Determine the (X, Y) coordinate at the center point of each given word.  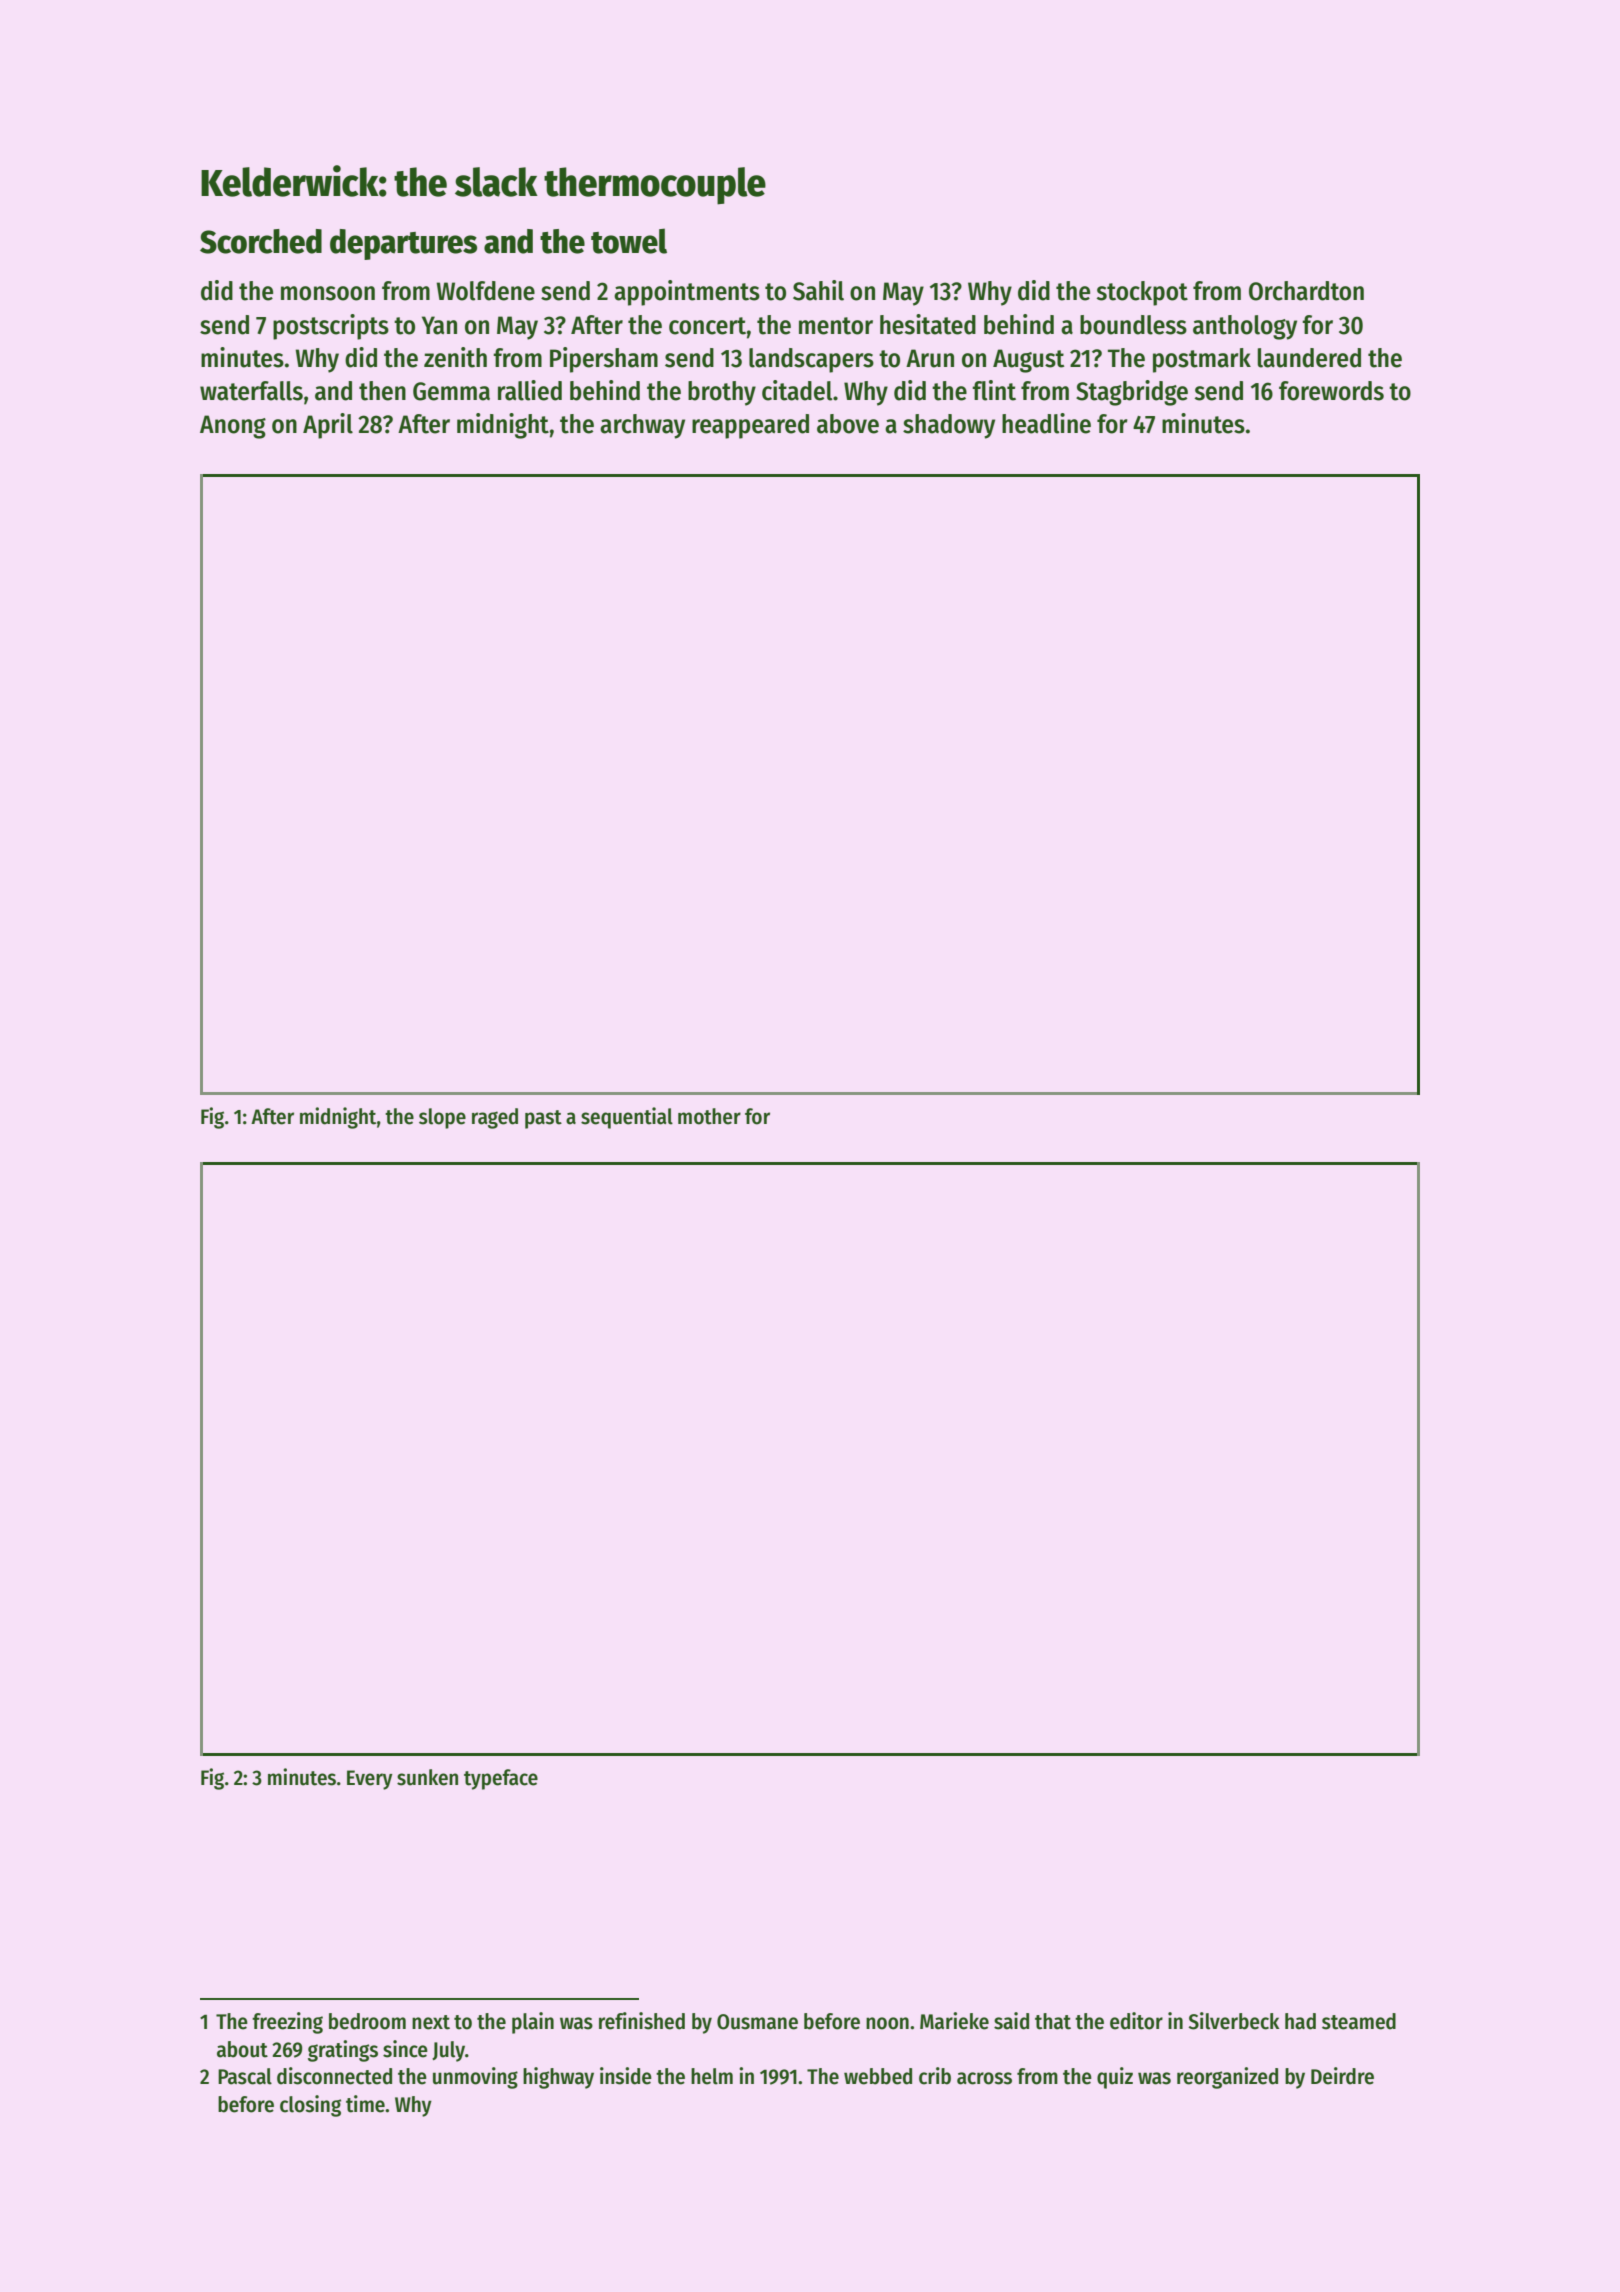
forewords (1331, 391)
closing (310, 2106)
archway (642, 426)
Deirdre (1342, 2076)
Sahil (818, 290)
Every (370, 1780)
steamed (1359, 2021)
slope (442, 1118)
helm (712, 2076)
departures (403, 244)
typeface (501, 1779)
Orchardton (1306, 291)
